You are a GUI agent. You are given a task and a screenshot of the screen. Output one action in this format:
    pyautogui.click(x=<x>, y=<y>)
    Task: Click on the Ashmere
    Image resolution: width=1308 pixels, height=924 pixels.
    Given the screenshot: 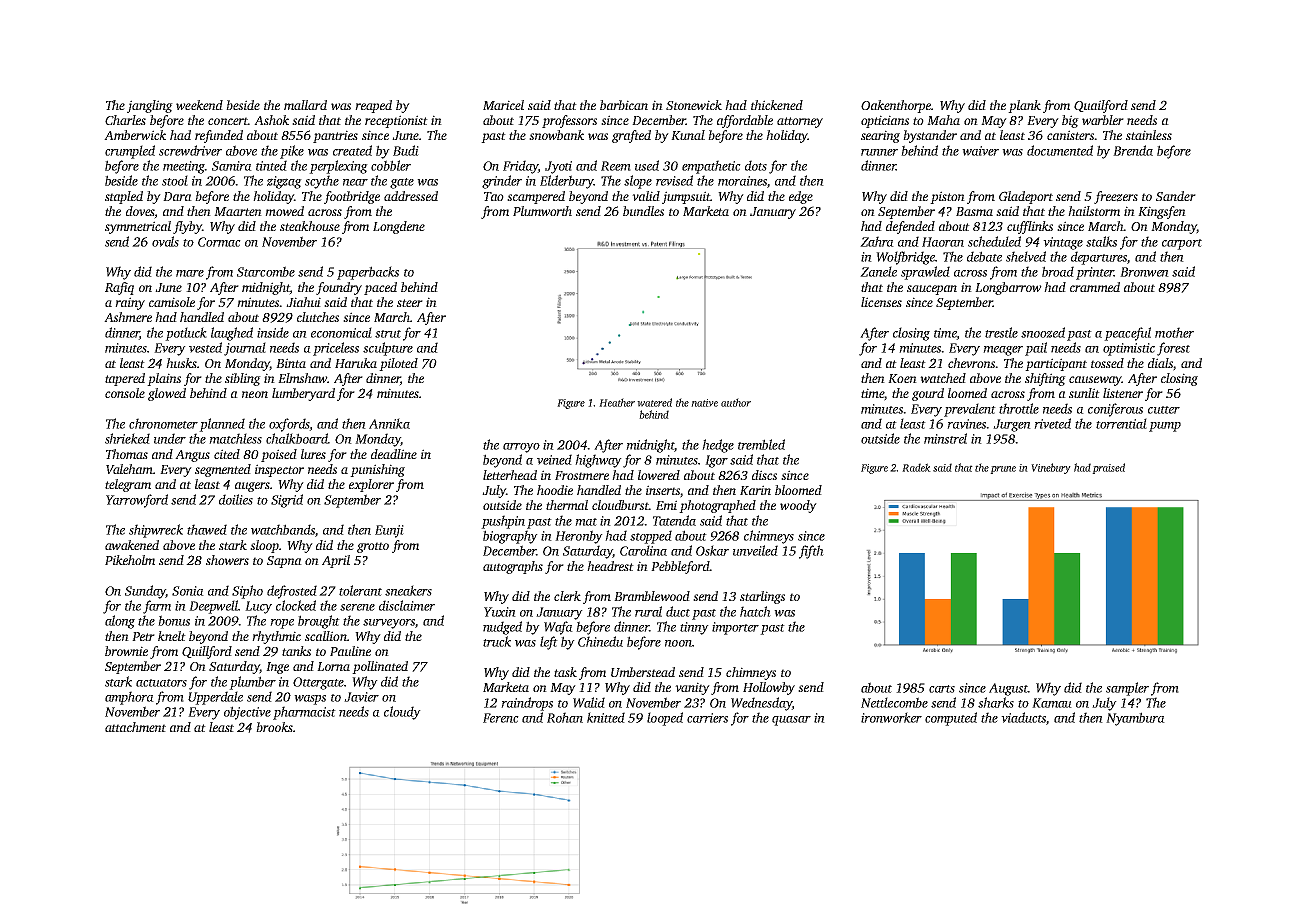 What is the action you would take?
    pyautogui.click(x=128, y=317)
